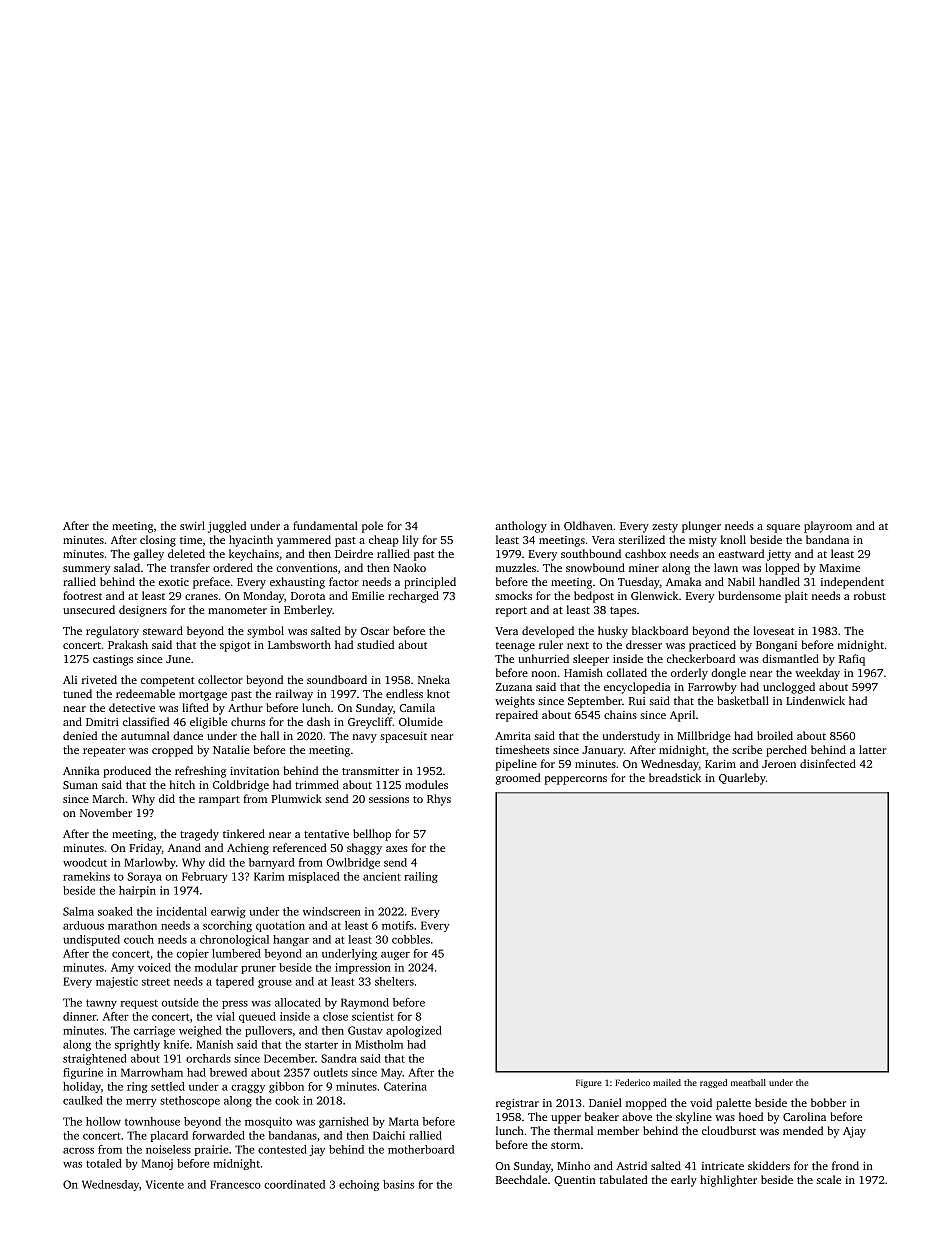  Describe the element at coordinates (742, 779) in the page. I see `Quarleby` at that location.
